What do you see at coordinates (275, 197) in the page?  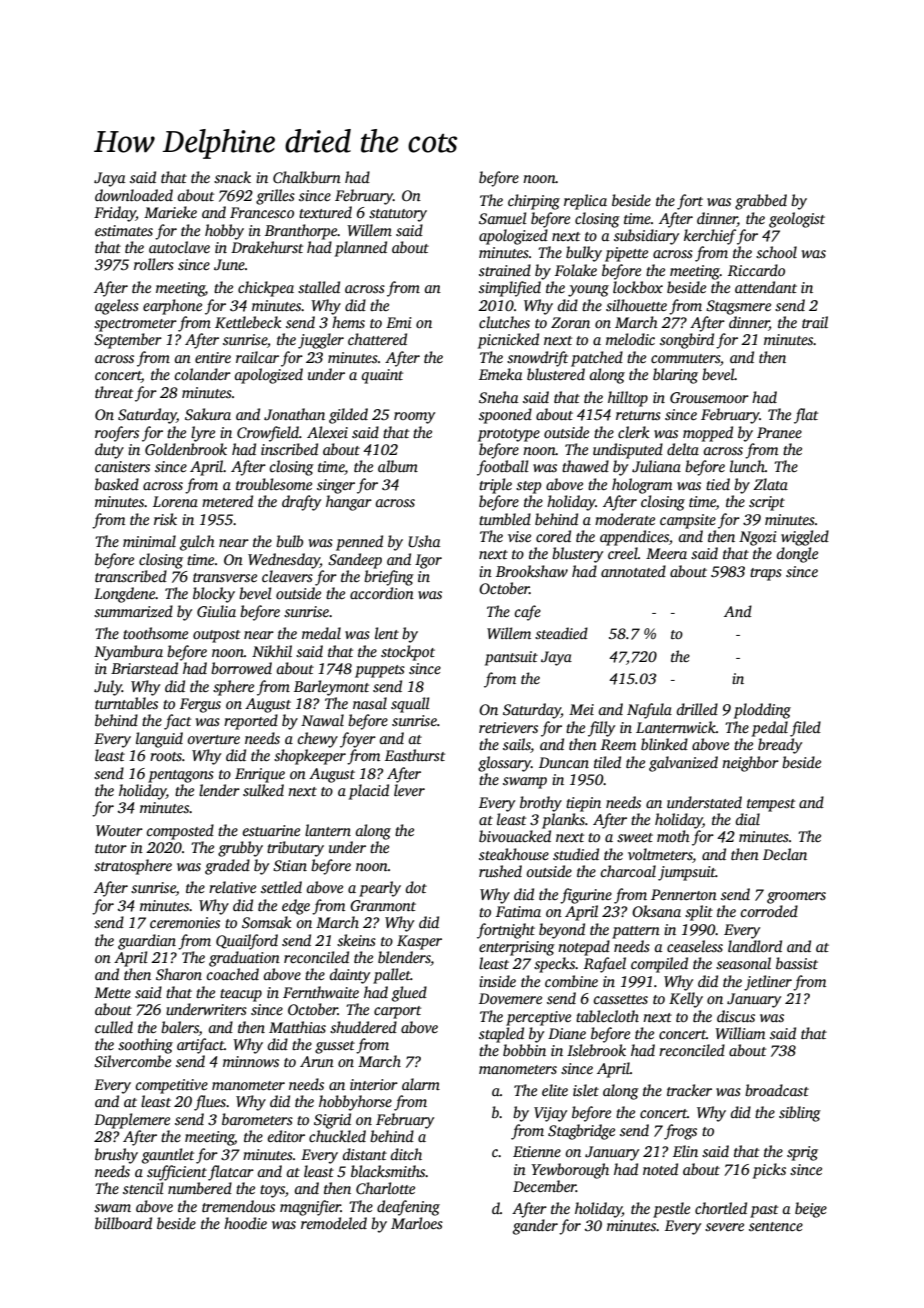 I see `grilles` at bounding box center [275, 197].
